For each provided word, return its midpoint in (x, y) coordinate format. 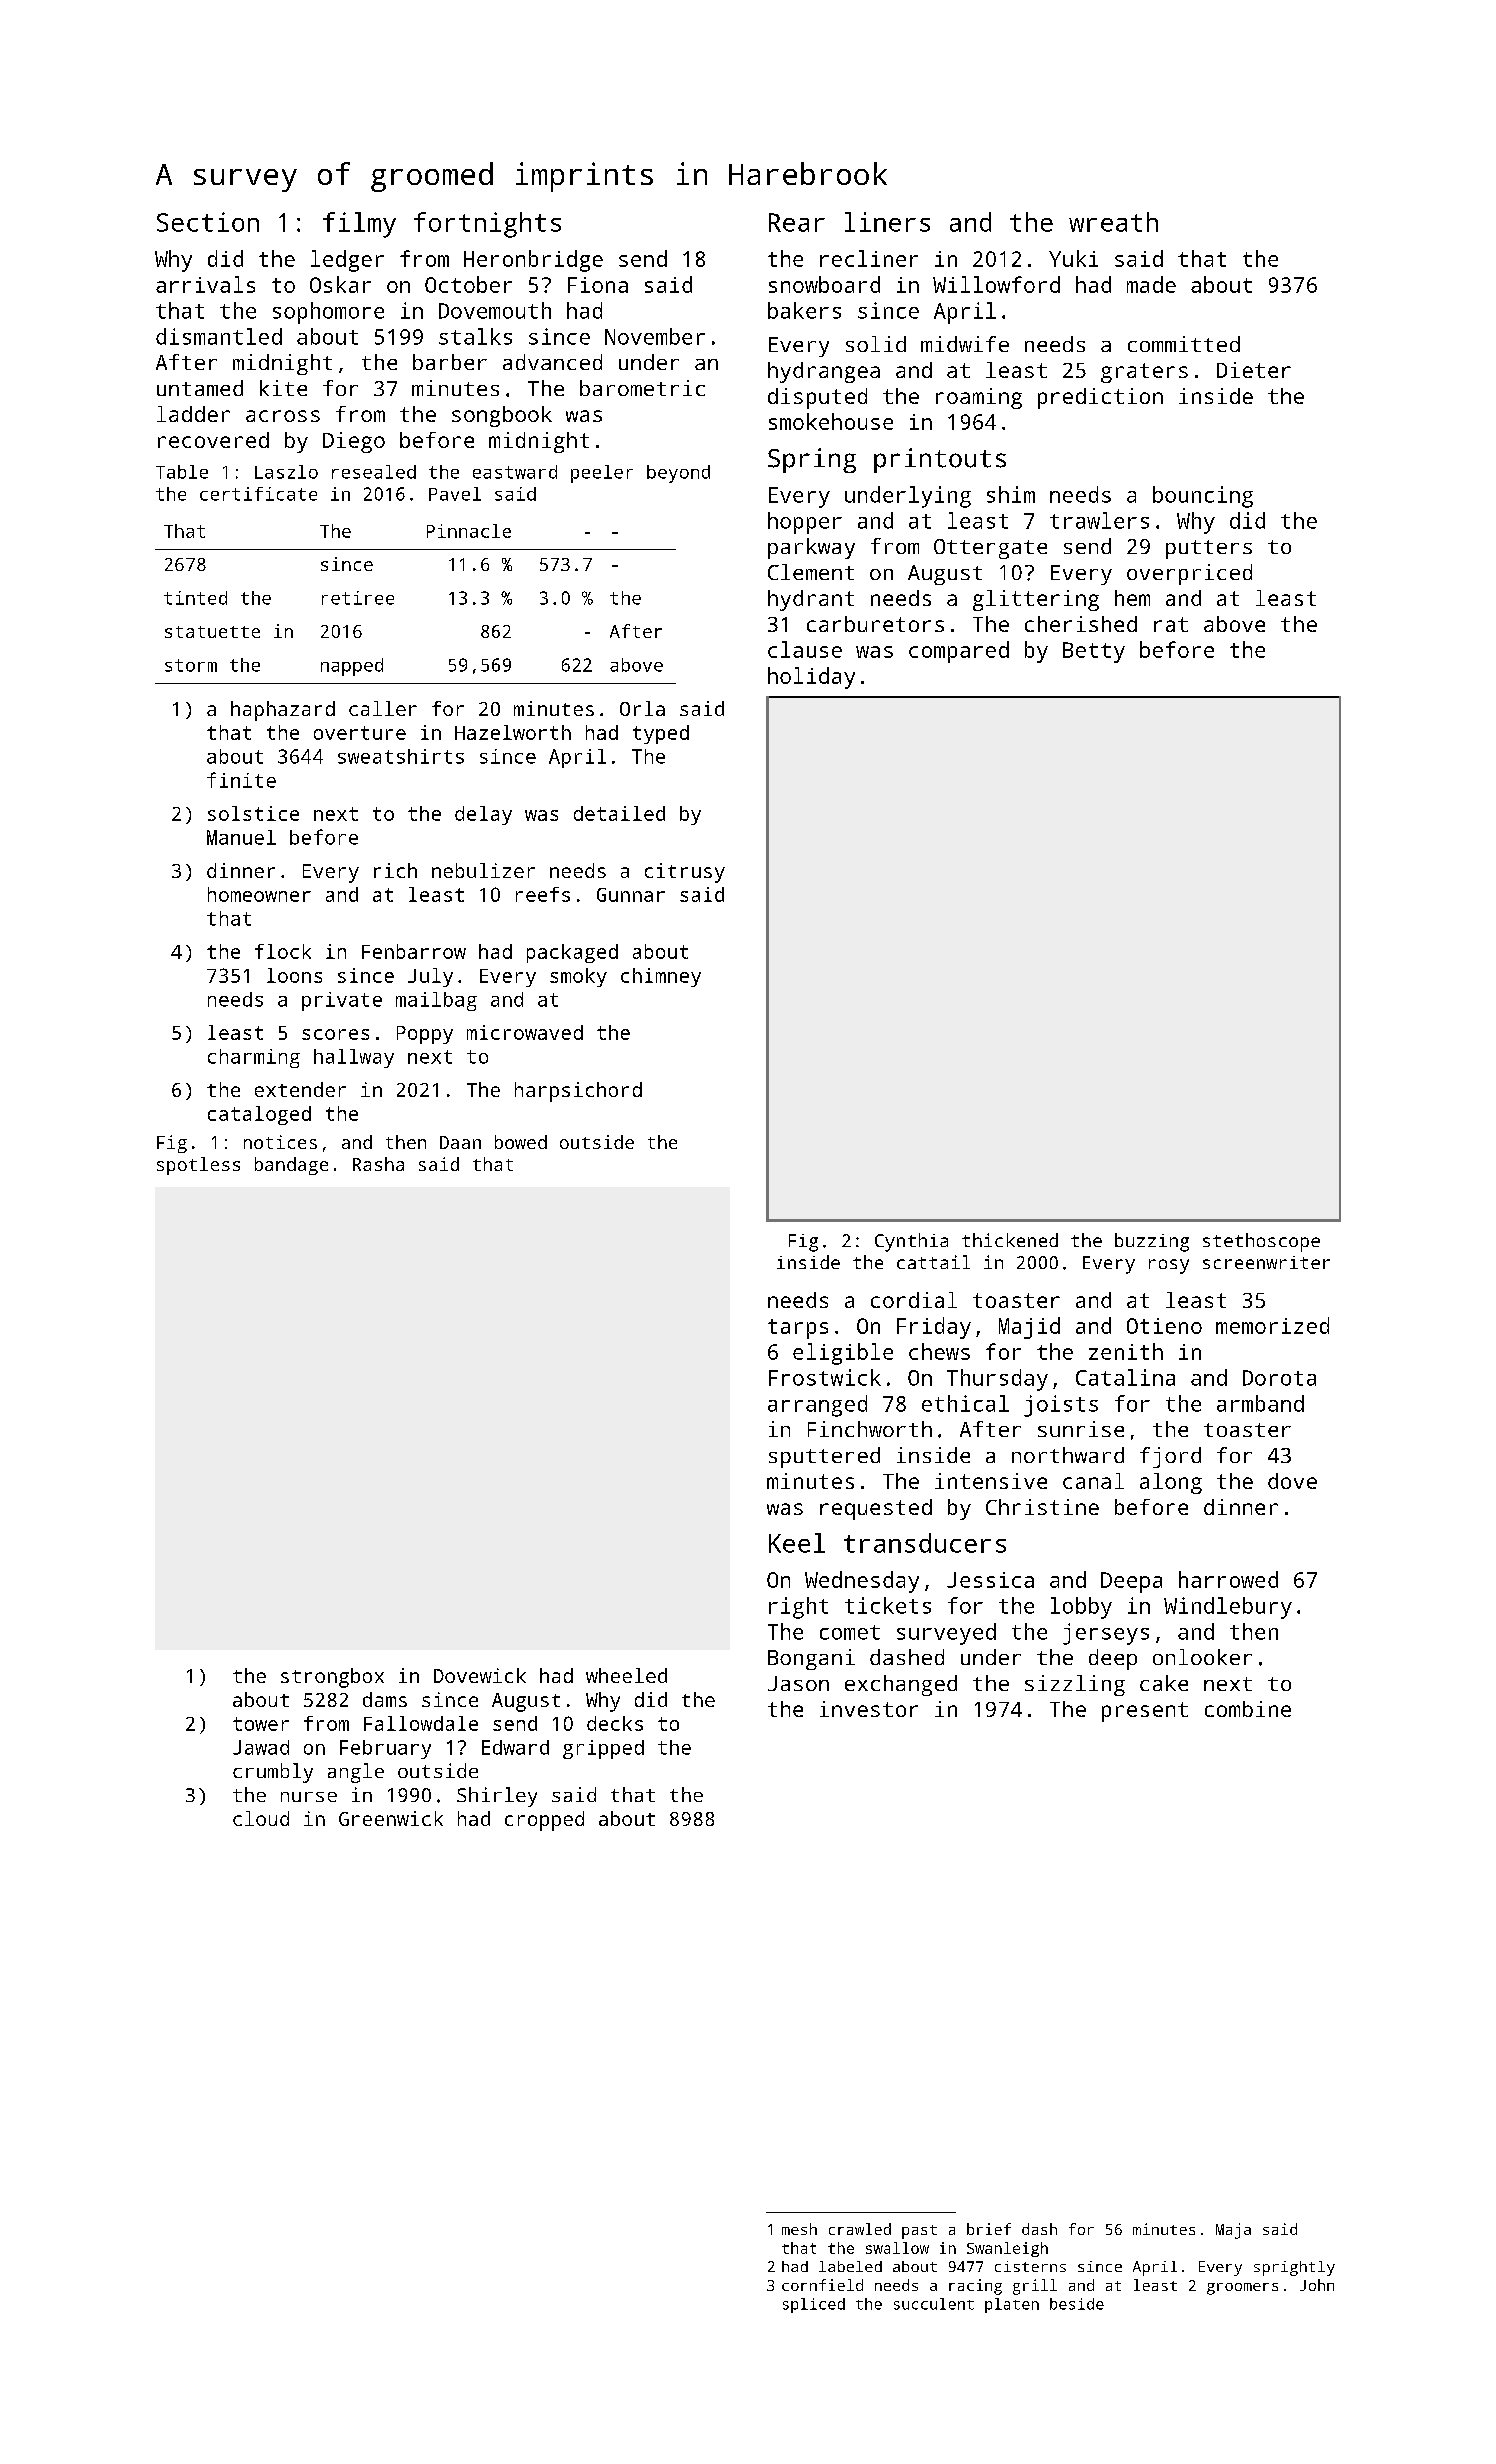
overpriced (1189, 574)
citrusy (685, 873)
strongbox (332, 1678)
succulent (934, 2304)
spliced (814, 2305)
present (1145, 1712)
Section (208, 222)
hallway (354, 1058)
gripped (603, 1749)
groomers (1242, 2289)
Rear (797, 222)
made (1151, 284)
